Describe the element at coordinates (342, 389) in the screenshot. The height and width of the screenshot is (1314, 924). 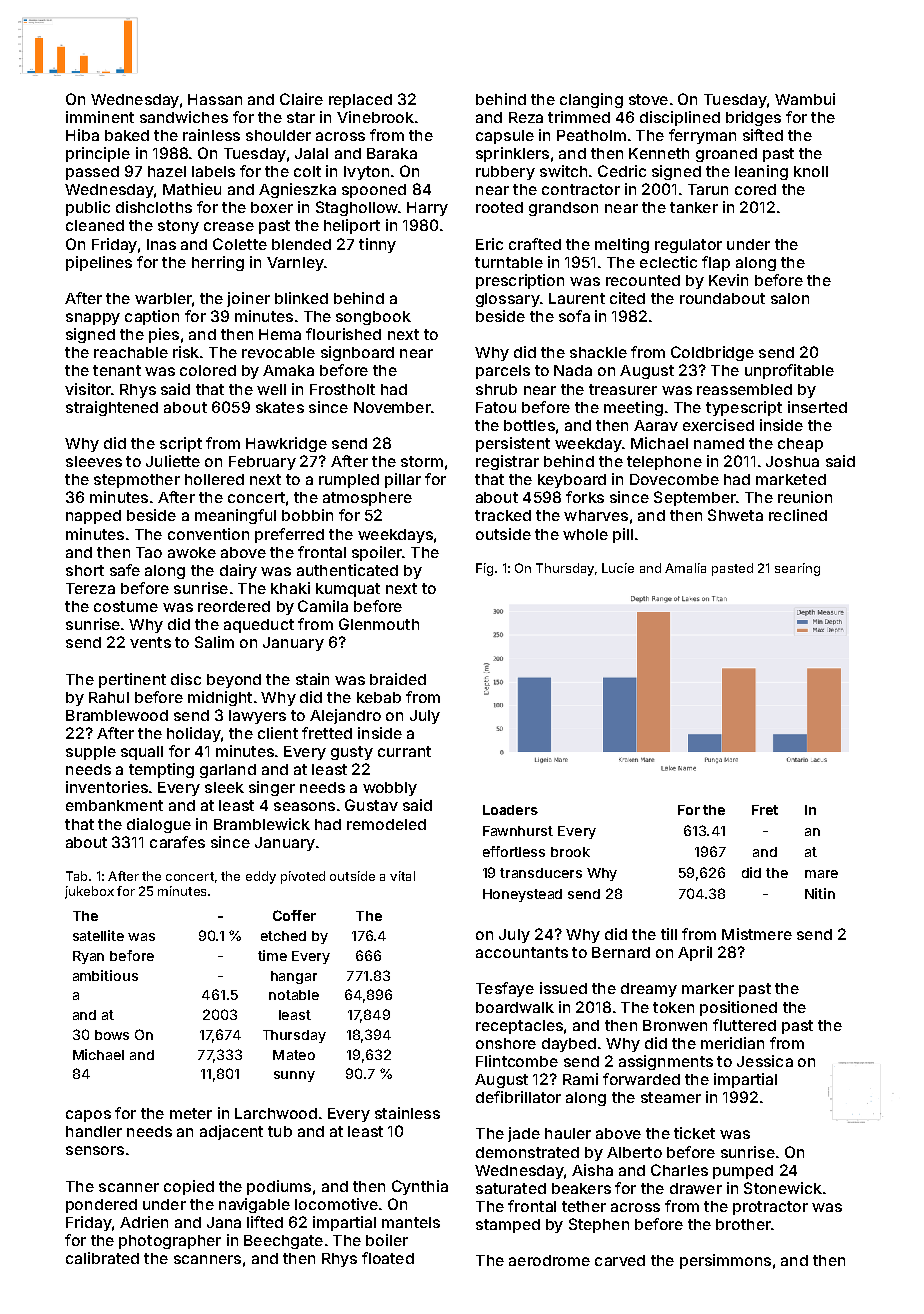
I see `Frostholt` at that location.
